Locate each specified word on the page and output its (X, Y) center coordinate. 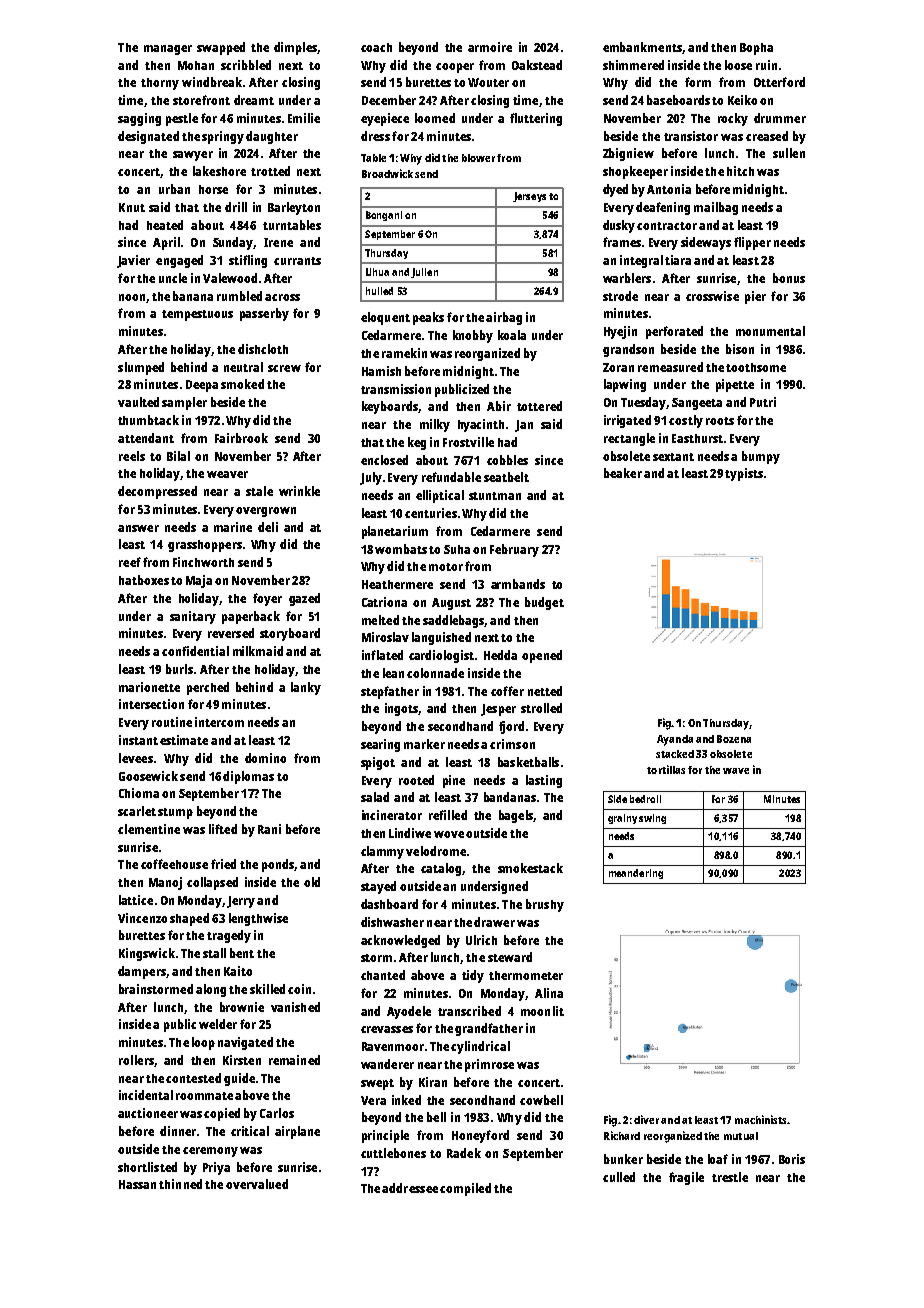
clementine (149, 829)
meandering (636, 874)
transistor (691, 136)
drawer (494, 922)
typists (744, 474)
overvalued (257, 1184)
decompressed (157, 492)
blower (478, 158)
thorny (160, 84)
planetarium (395, 532)
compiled (465, 1189)
